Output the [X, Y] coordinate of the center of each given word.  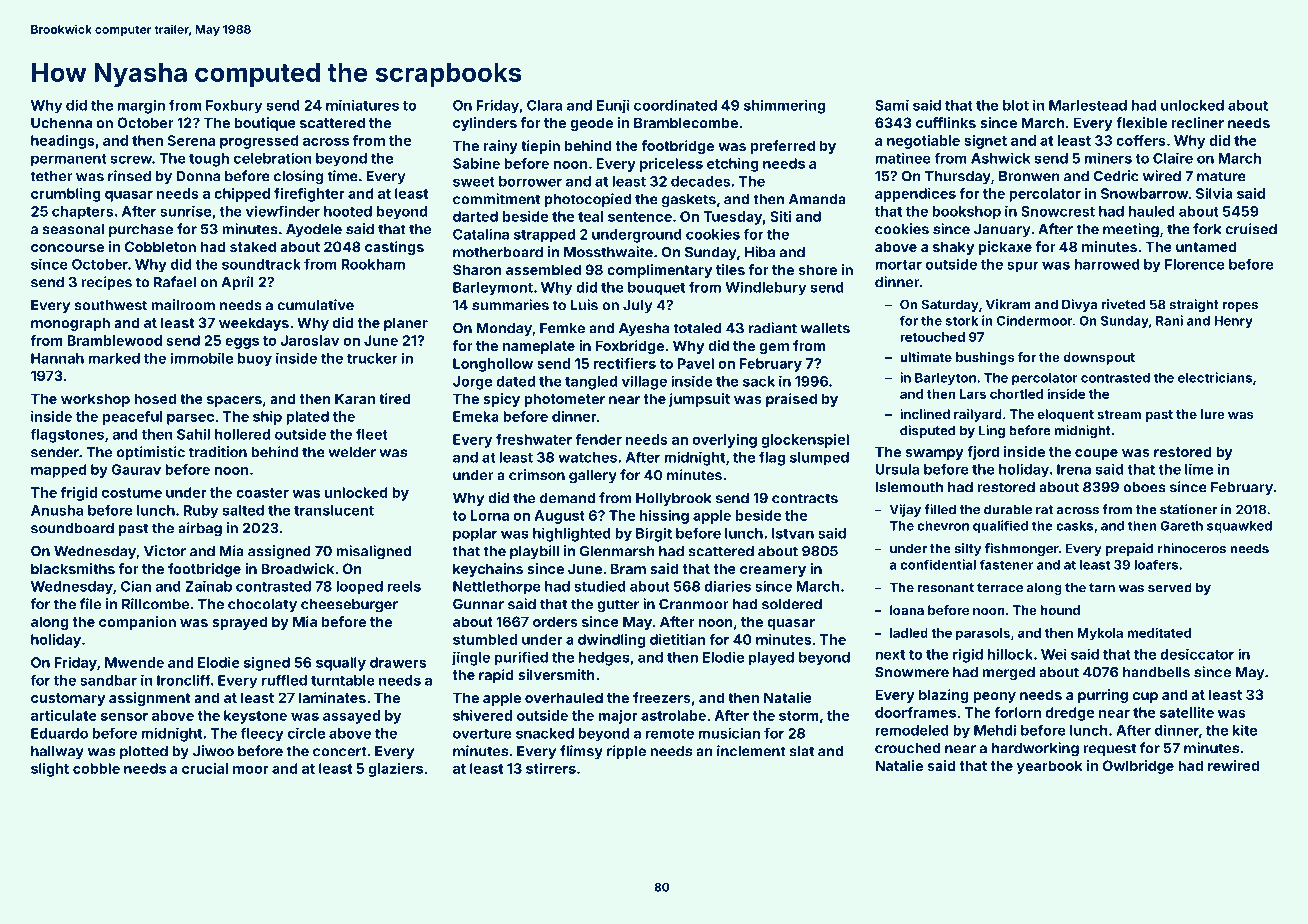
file [90, 604]
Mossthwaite [608, 252]
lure [1213, 414]
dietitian [678, 639]
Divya [1079, 305]
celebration [273, 158]
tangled [591, 383]
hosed [155, 398]
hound [1060, 610]
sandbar [108, 680]
